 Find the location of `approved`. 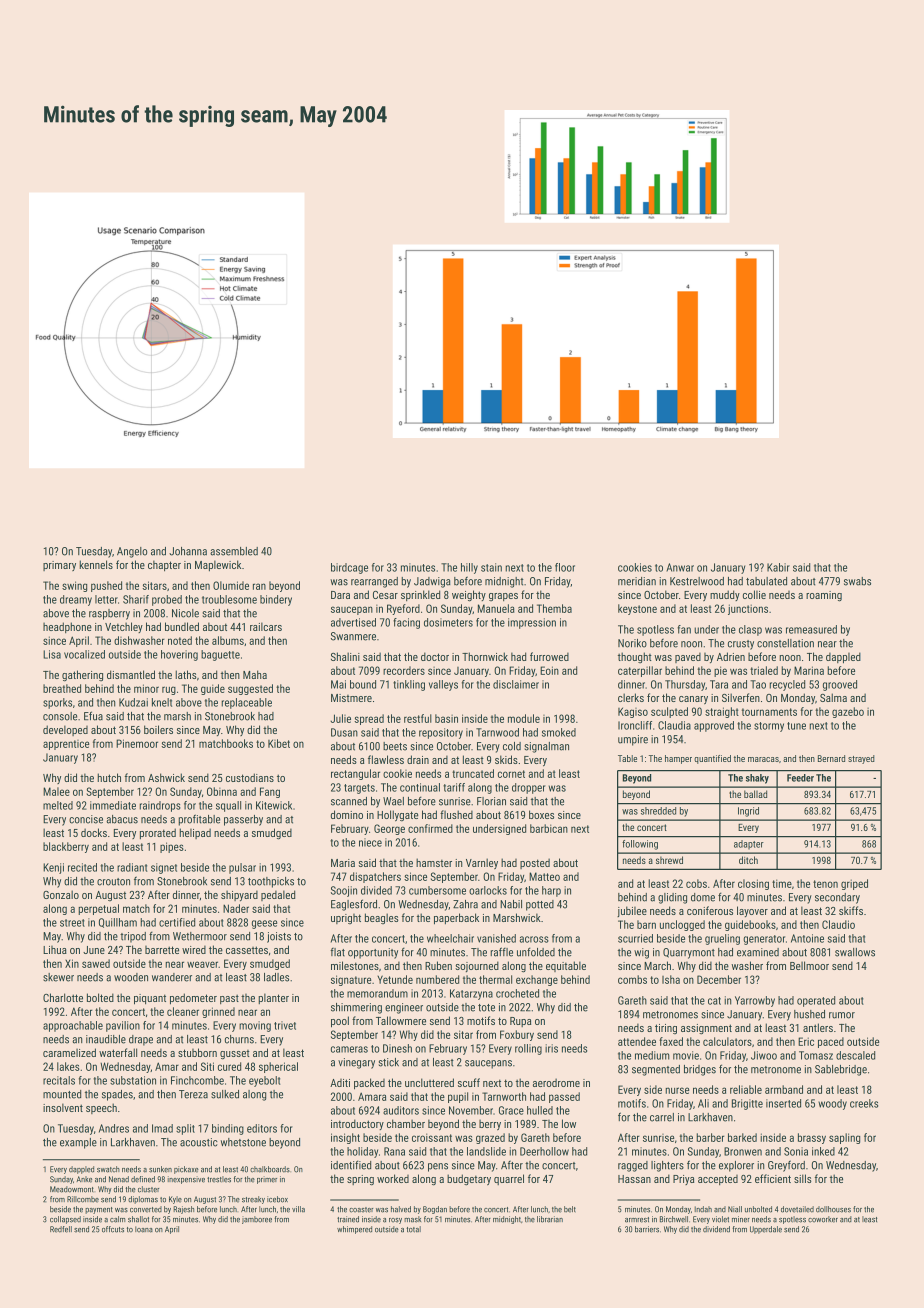

approved is located at coordinates (714, 726).
